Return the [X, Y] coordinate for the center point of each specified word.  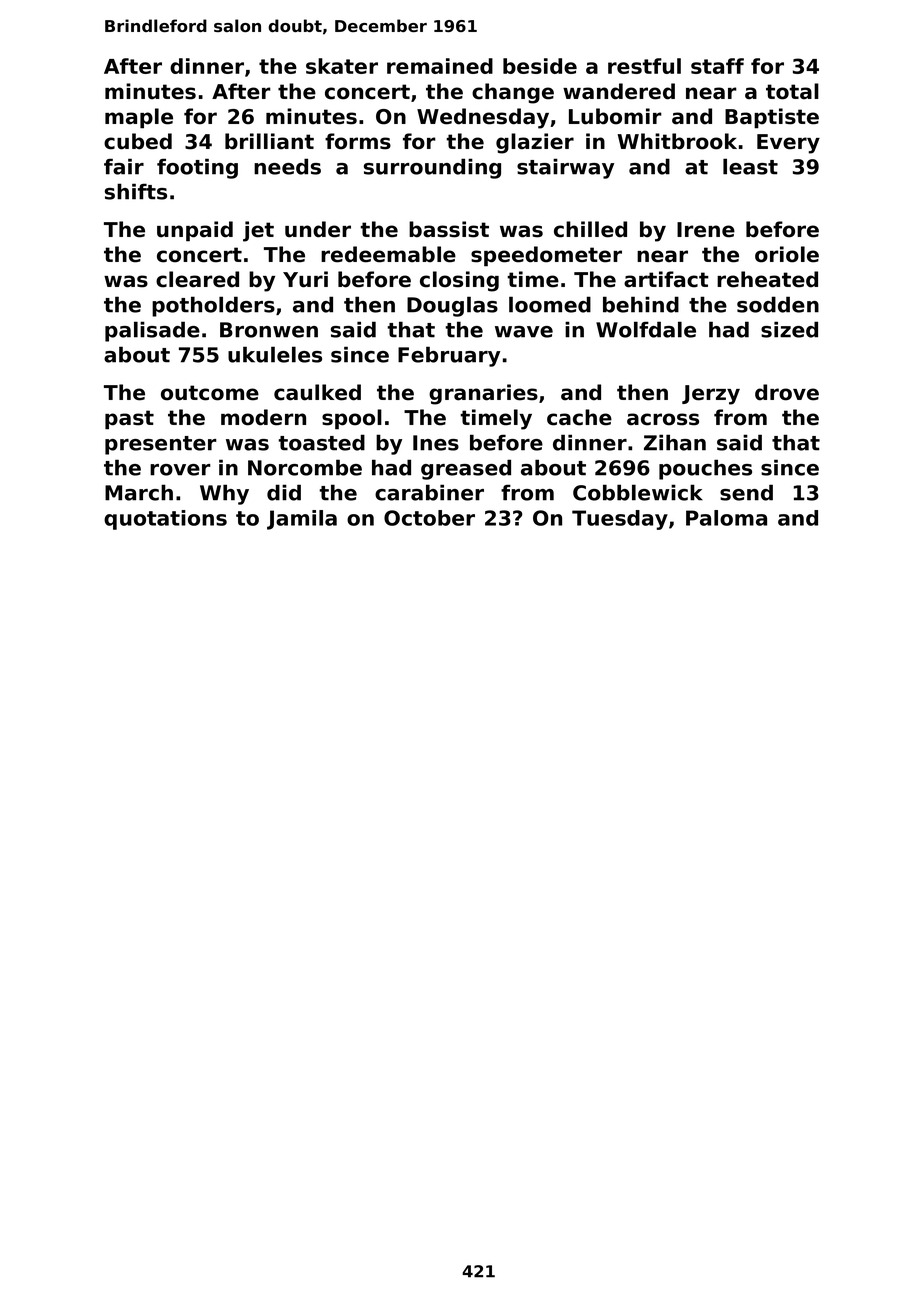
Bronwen [269, 330]
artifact [666, 279]
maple [139, 118]
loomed [550, 304]
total [792, 91]
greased [466, 469]
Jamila [302, 520]
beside [540, 66]
